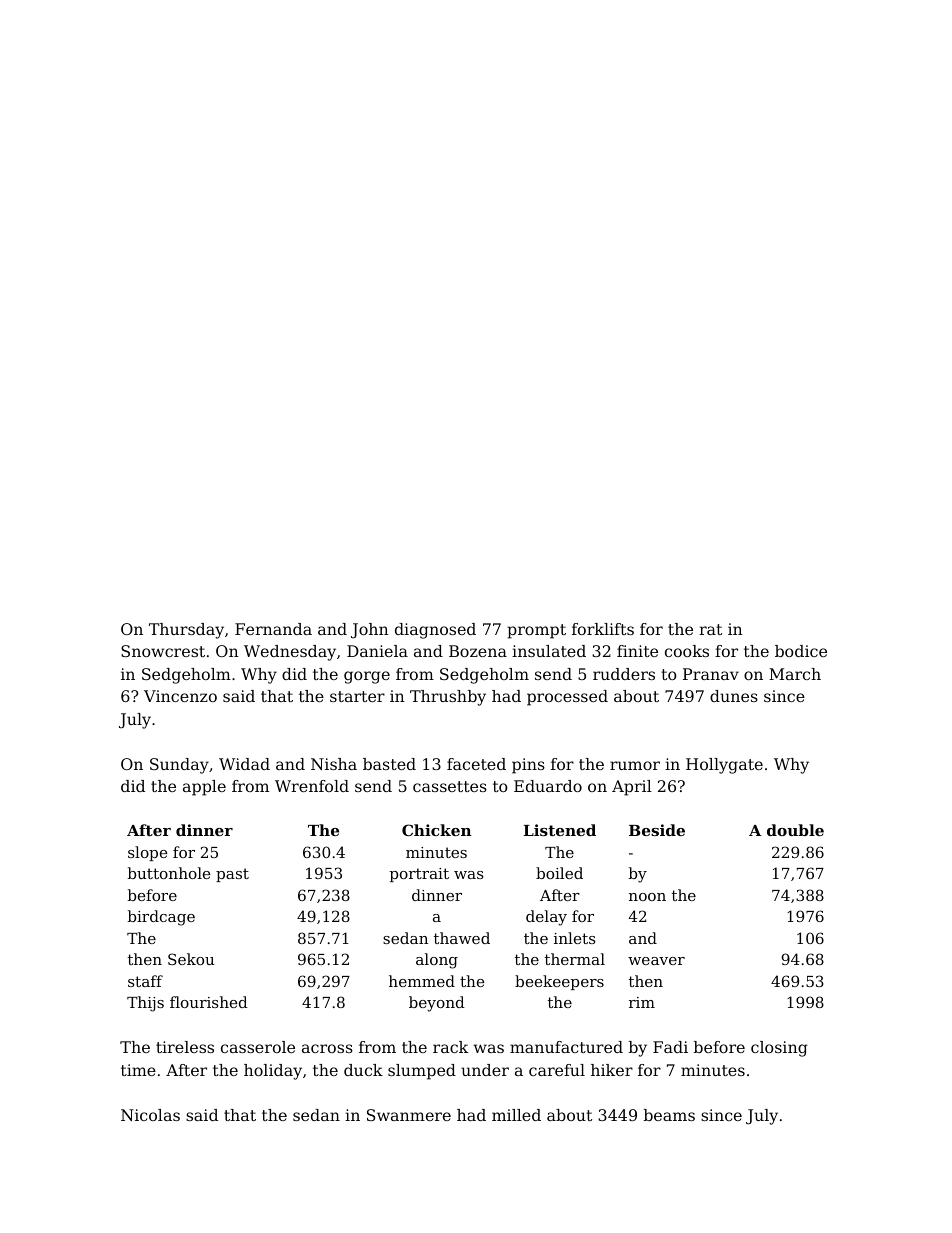 This screenshot has width=952, height=1233. Describe the element at coordinates (145, 981) in the screenshot. I see `staff` at that location.
